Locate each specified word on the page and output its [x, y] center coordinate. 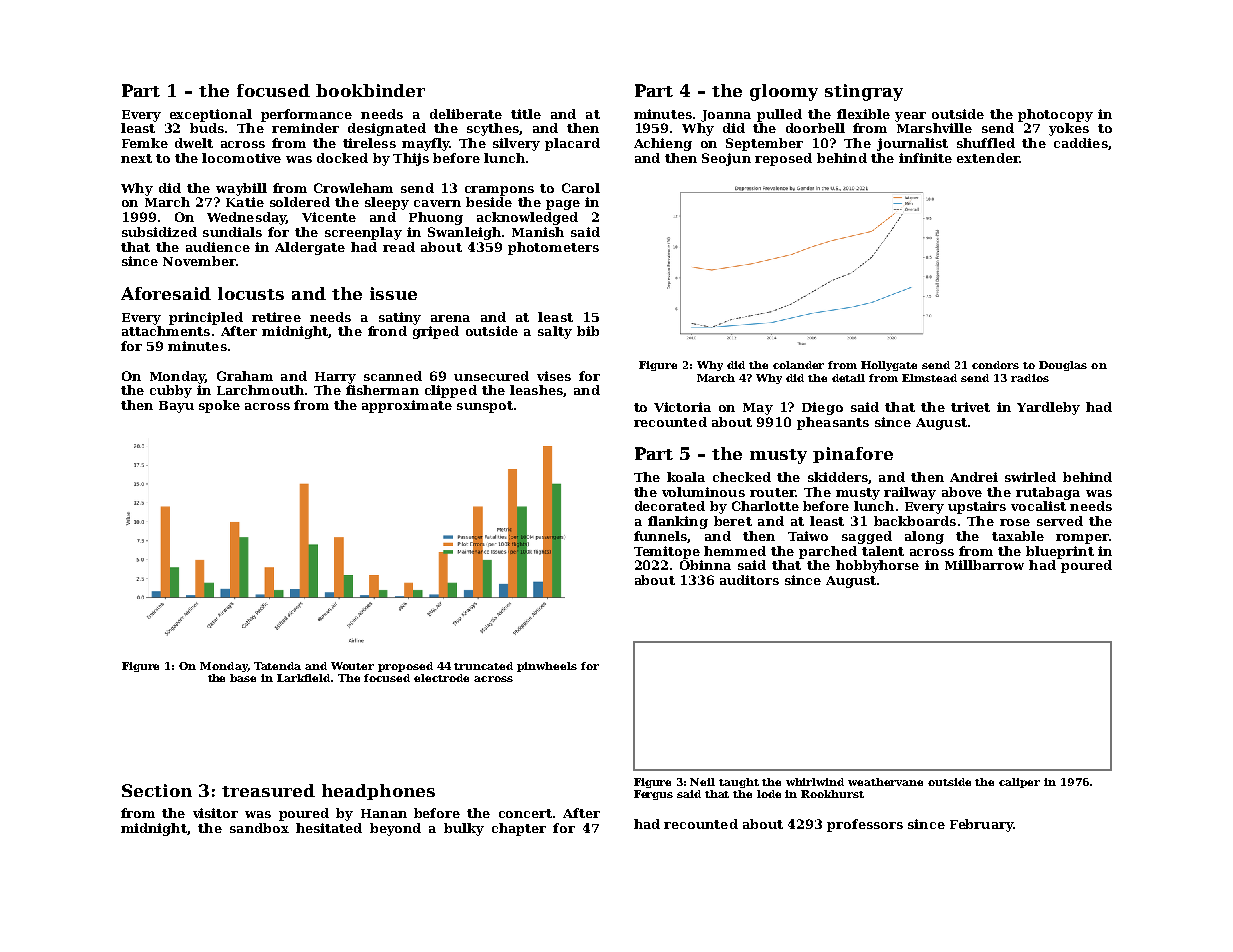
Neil [702, 782]
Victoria [682, 407]
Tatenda [277, 666]
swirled [1030, 477]
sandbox [259, 828]
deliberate [466, 114]
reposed [783, 159]
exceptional [211, 115]
